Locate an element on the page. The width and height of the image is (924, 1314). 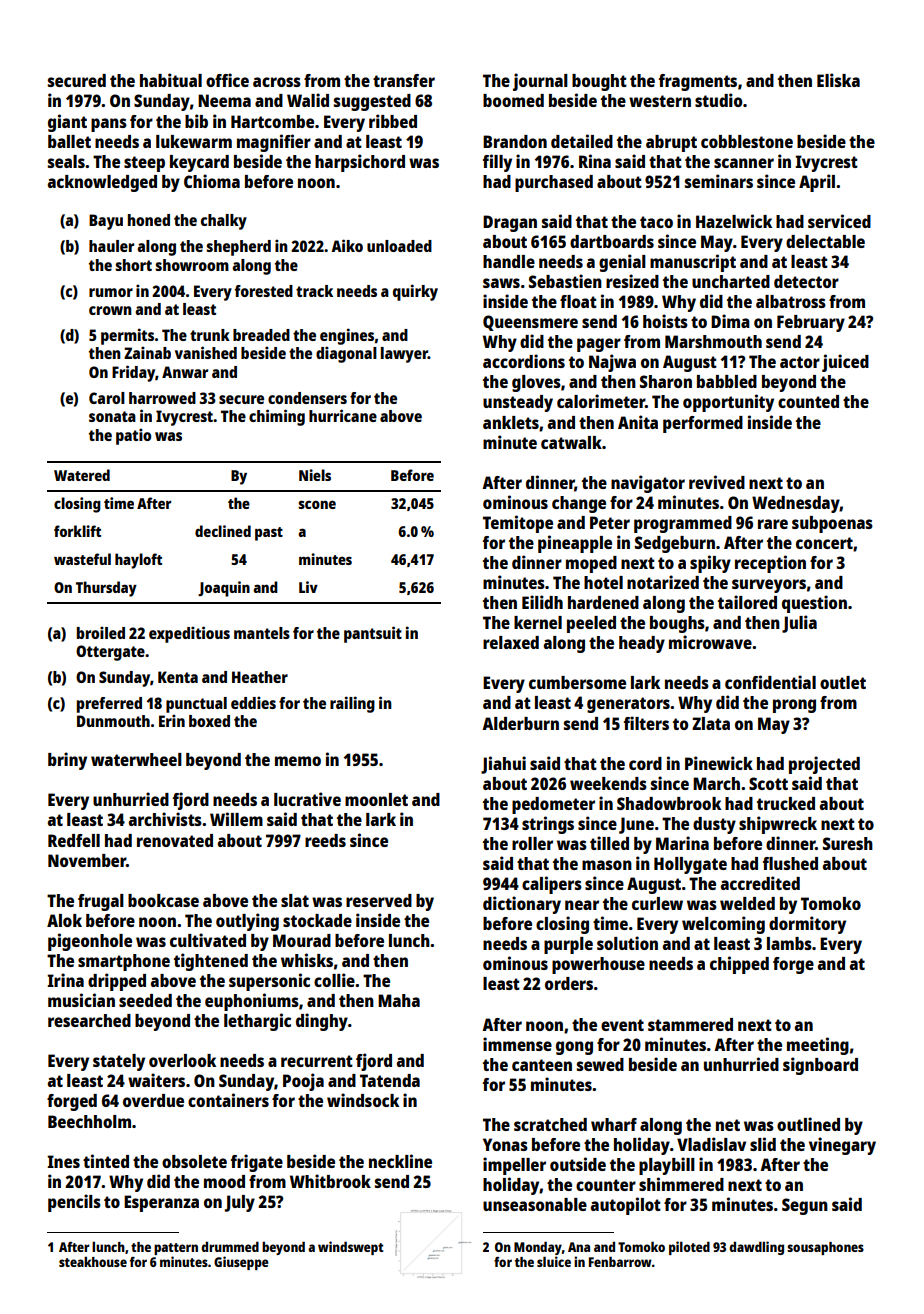
Giuseppe is located at coordinates (241, 1263).
